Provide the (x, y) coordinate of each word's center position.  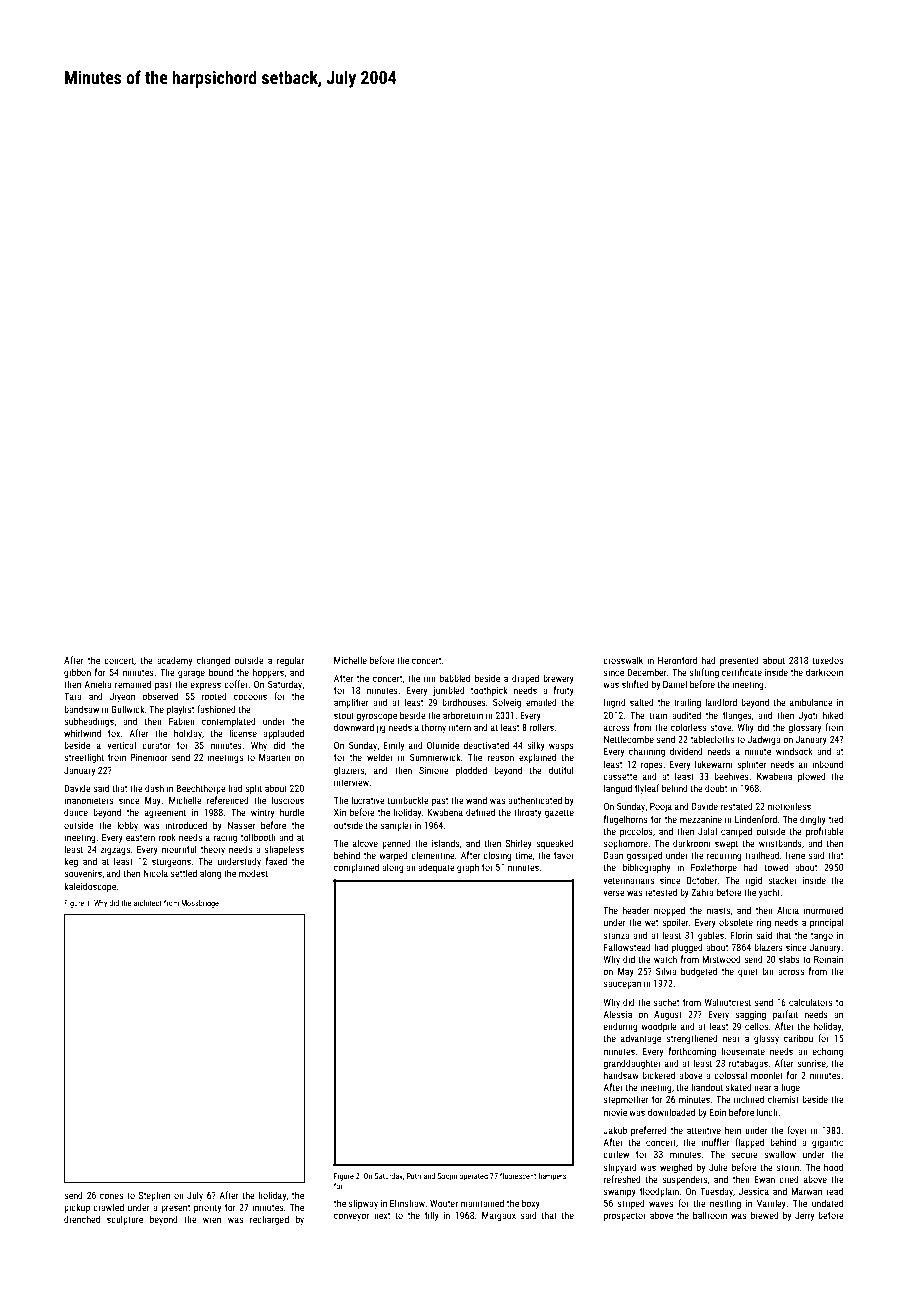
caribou (798, 1038)
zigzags (115, 850)
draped (525, 679)
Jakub (615, 1130)
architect (148, 903)
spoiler (675, 923)
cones (111, 1196)
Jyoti (808, 716)
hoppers (268, 673)
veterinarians (628, 880)
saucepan (622, 985)
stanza (617, 935)
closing (497, 856)
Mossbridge (200, 904)
